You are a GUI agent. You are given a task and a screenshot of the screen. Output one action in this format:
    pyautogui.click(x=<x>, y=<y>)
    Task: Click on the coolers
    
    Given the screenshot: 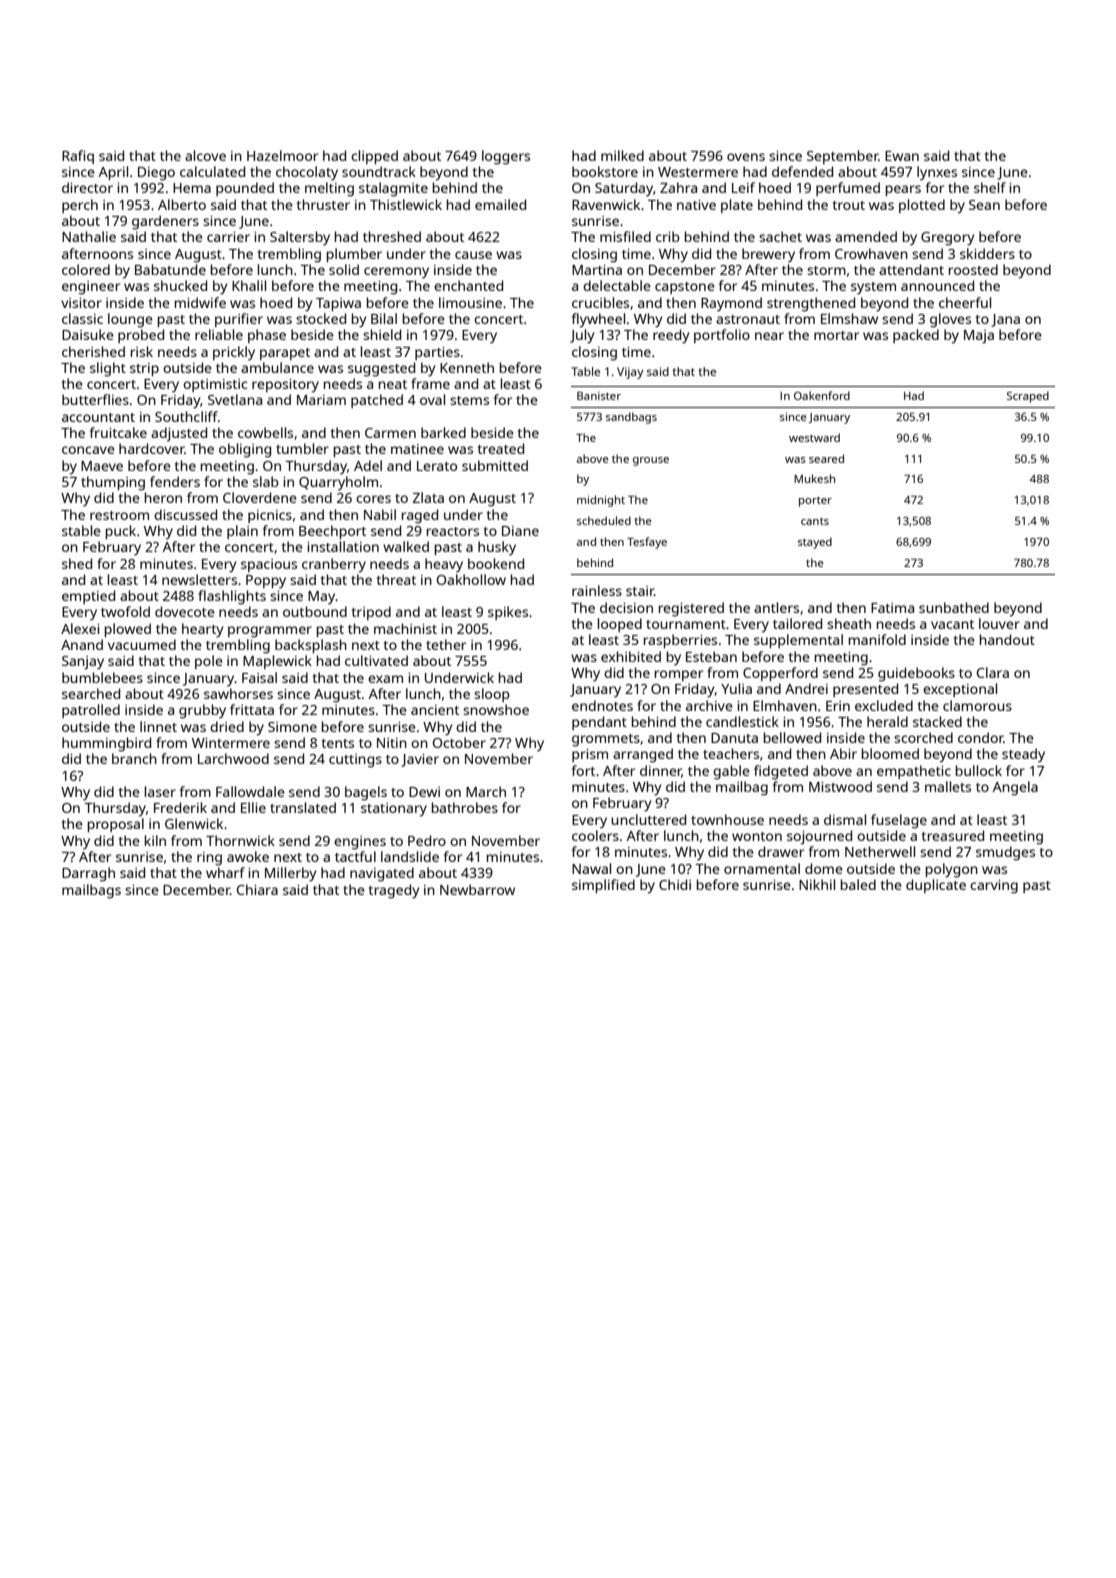 What is the action you would take?
    pyautogui.click(x=595, y=835)
